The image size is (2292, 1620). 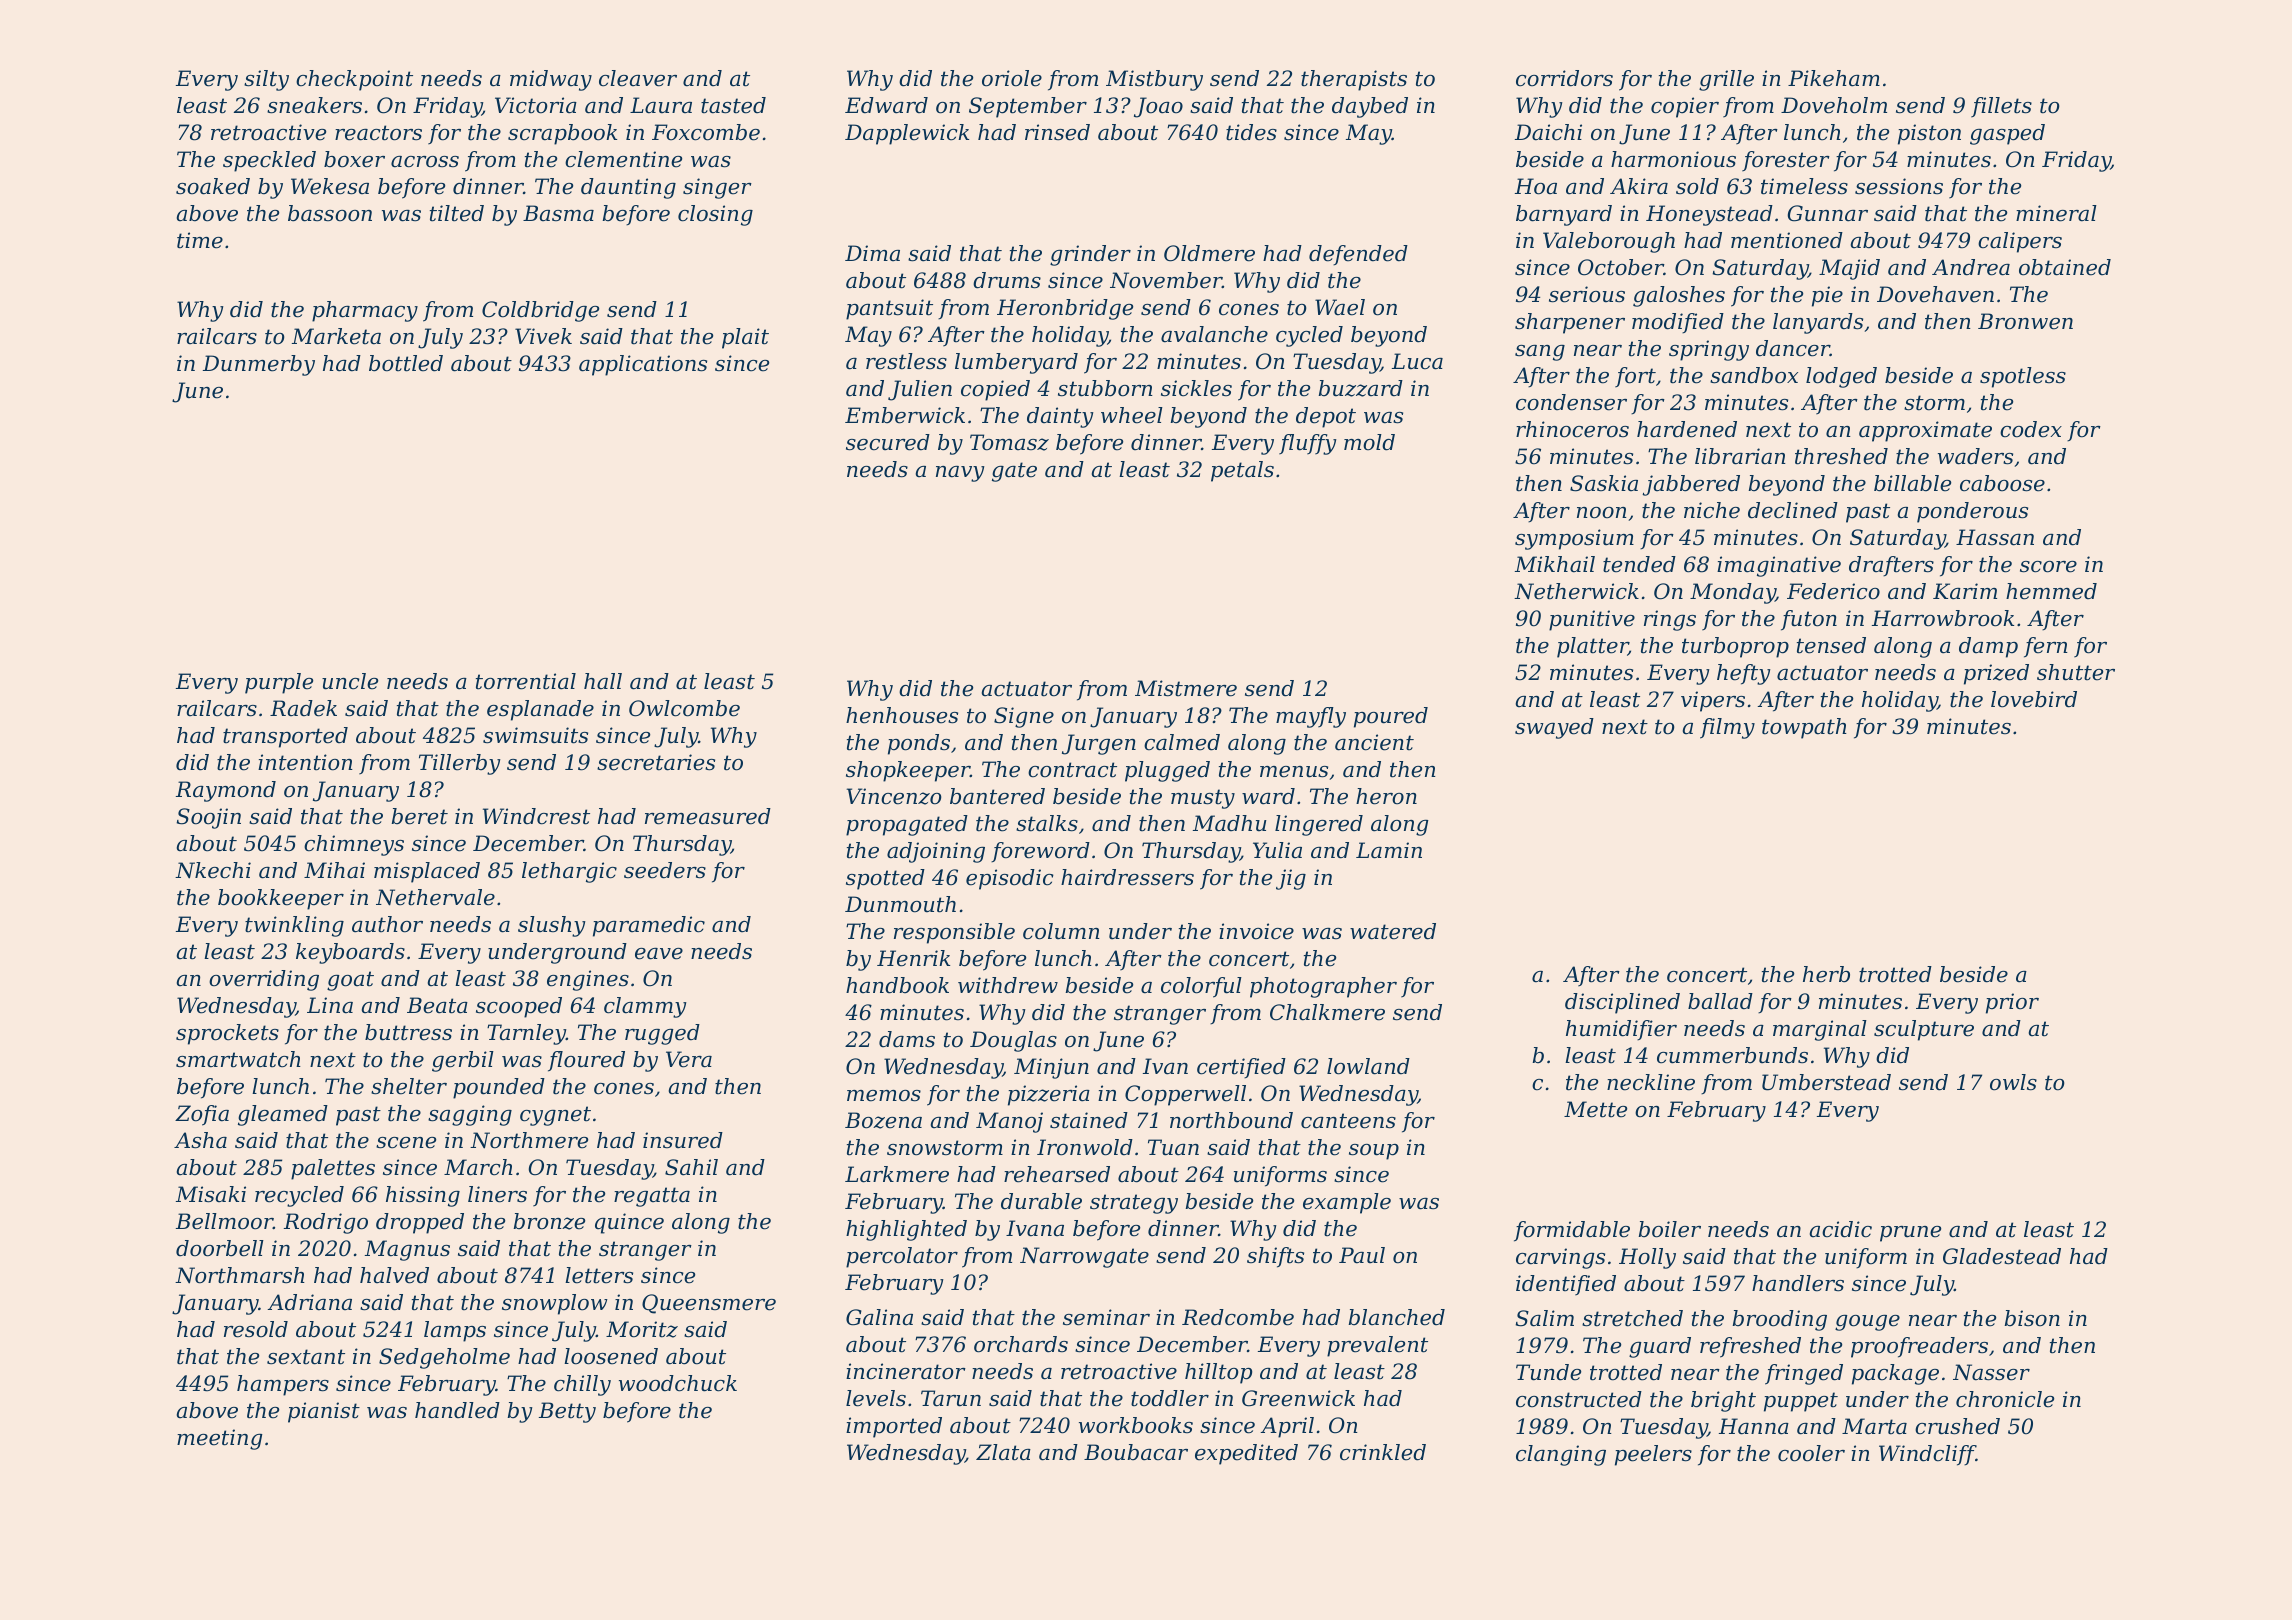 What do you see at coordinates (2020, 242) in the screenshot?
I see `calipers` at bounding box center [2020, 242].
